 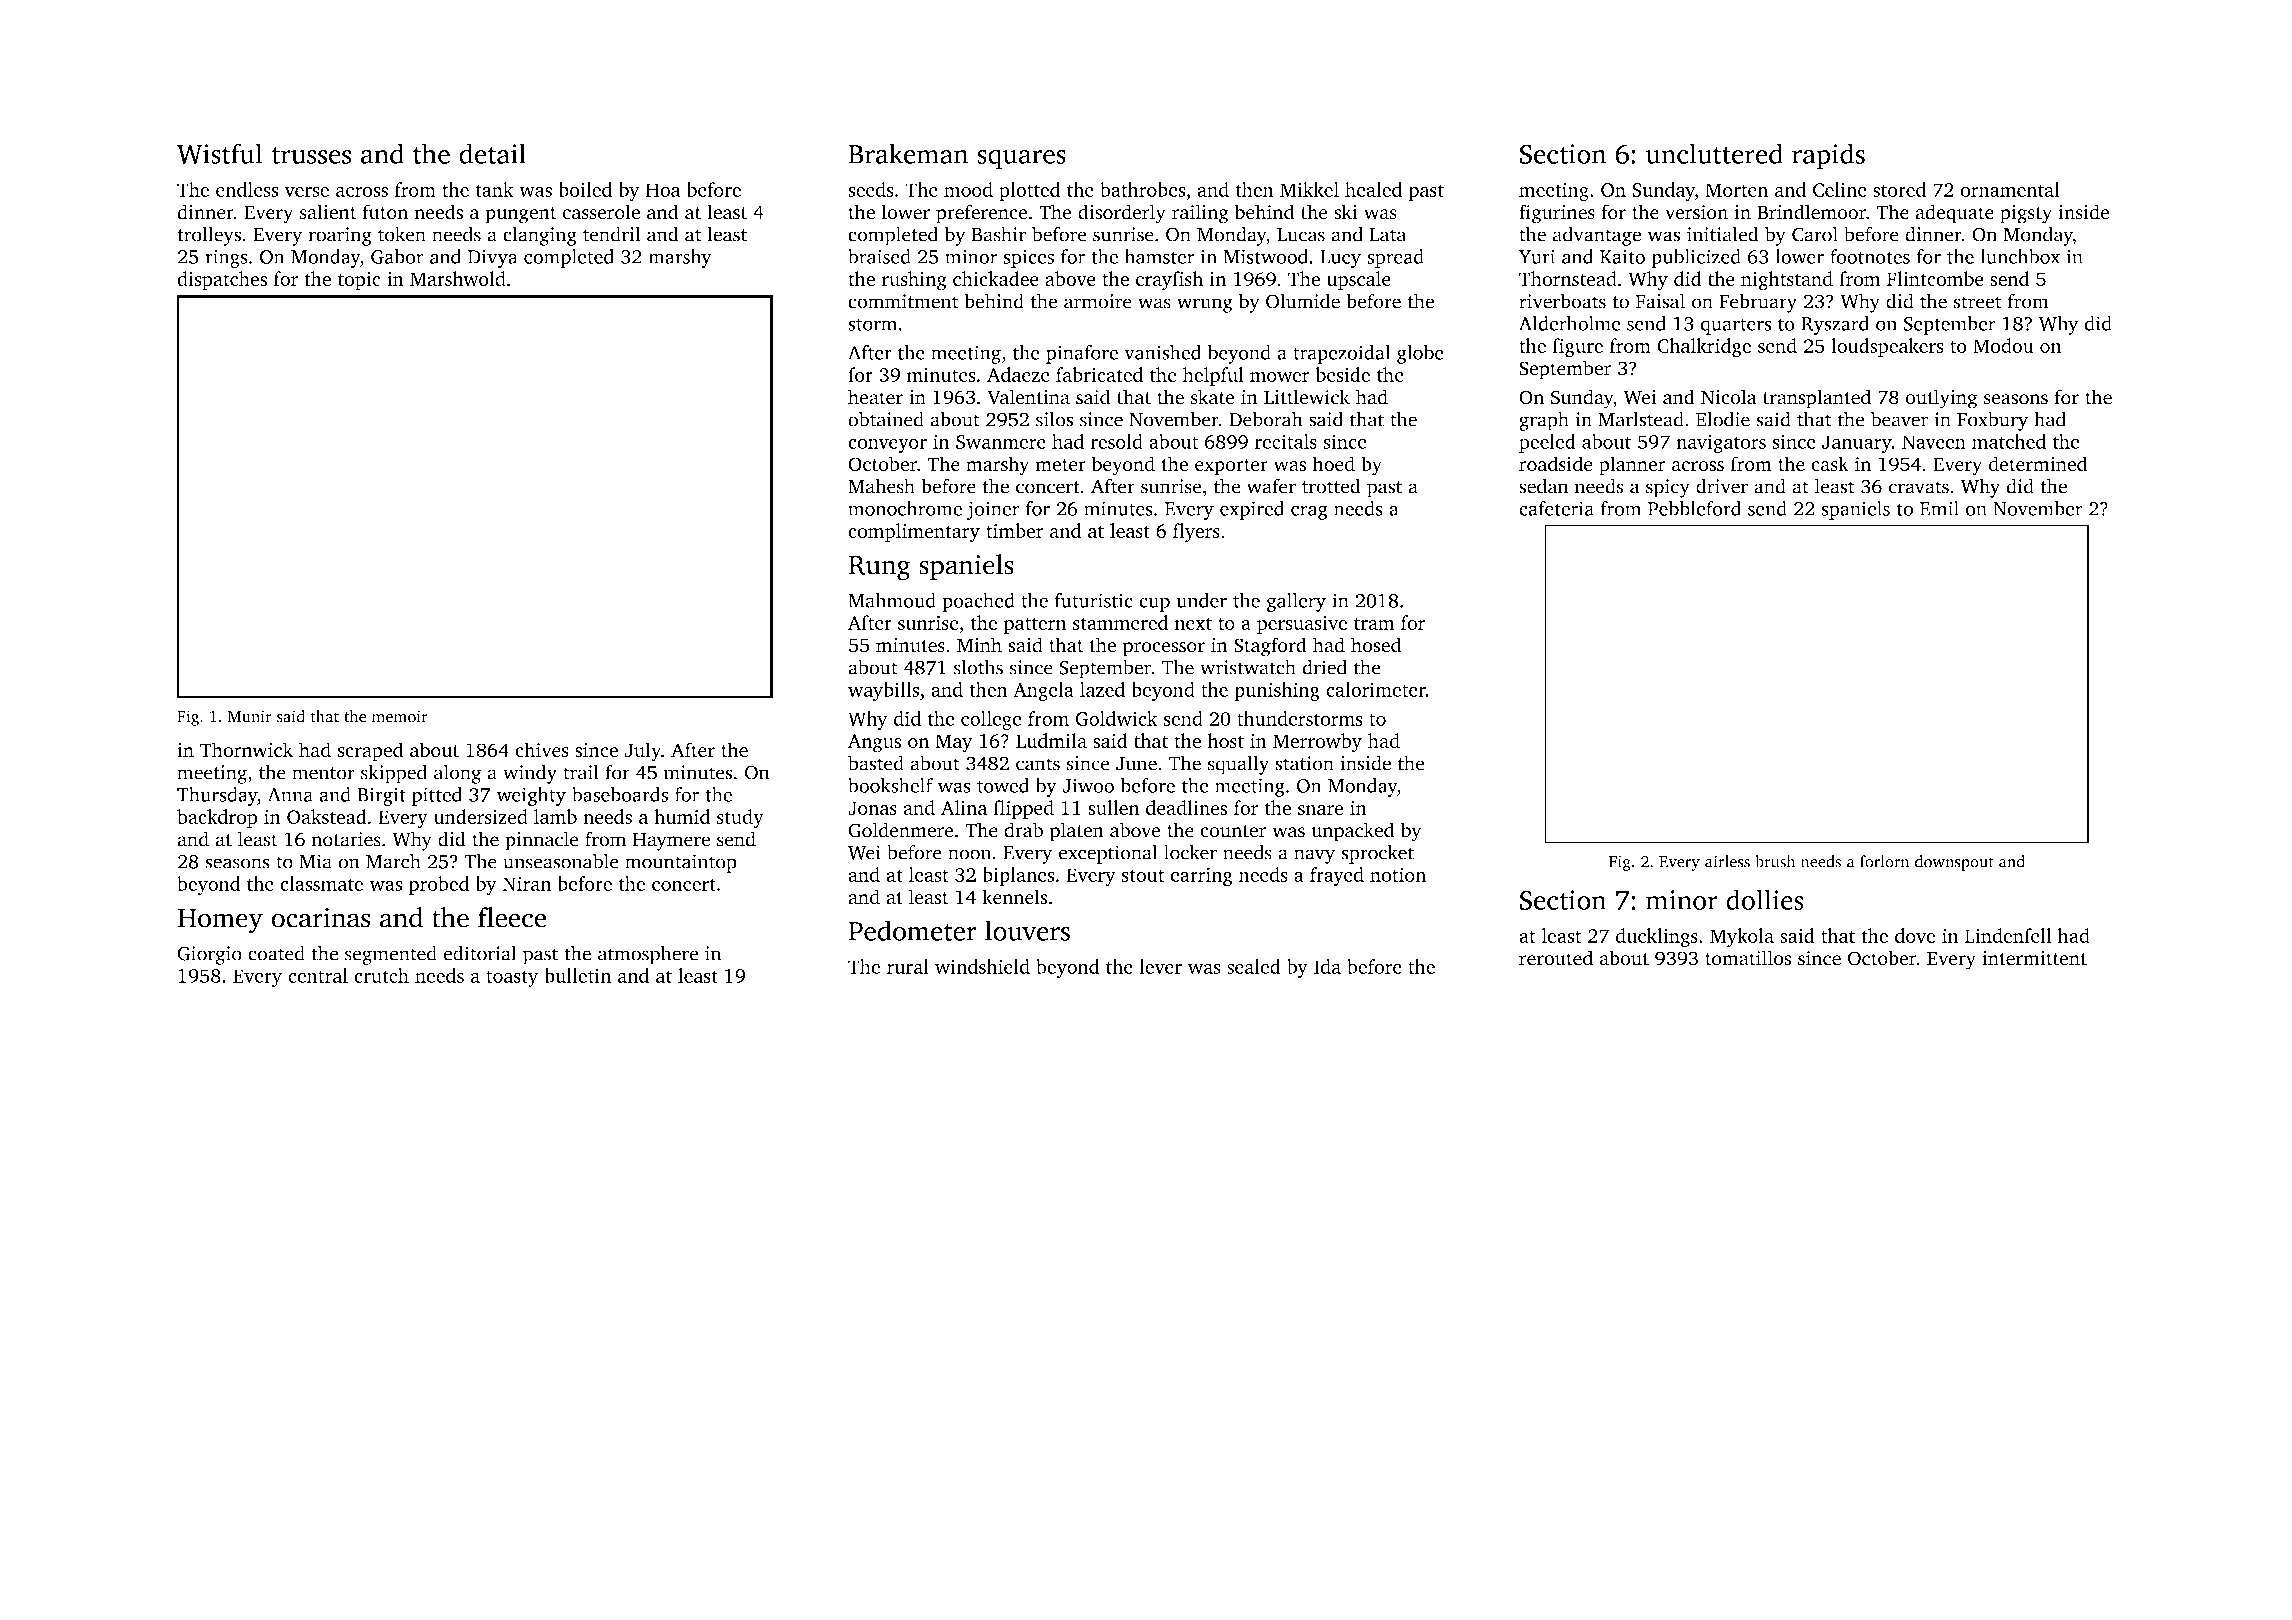 What do you see at coordinates (318, 975) in the screenshot?
I see `central` at bounding box center [318, 975].
